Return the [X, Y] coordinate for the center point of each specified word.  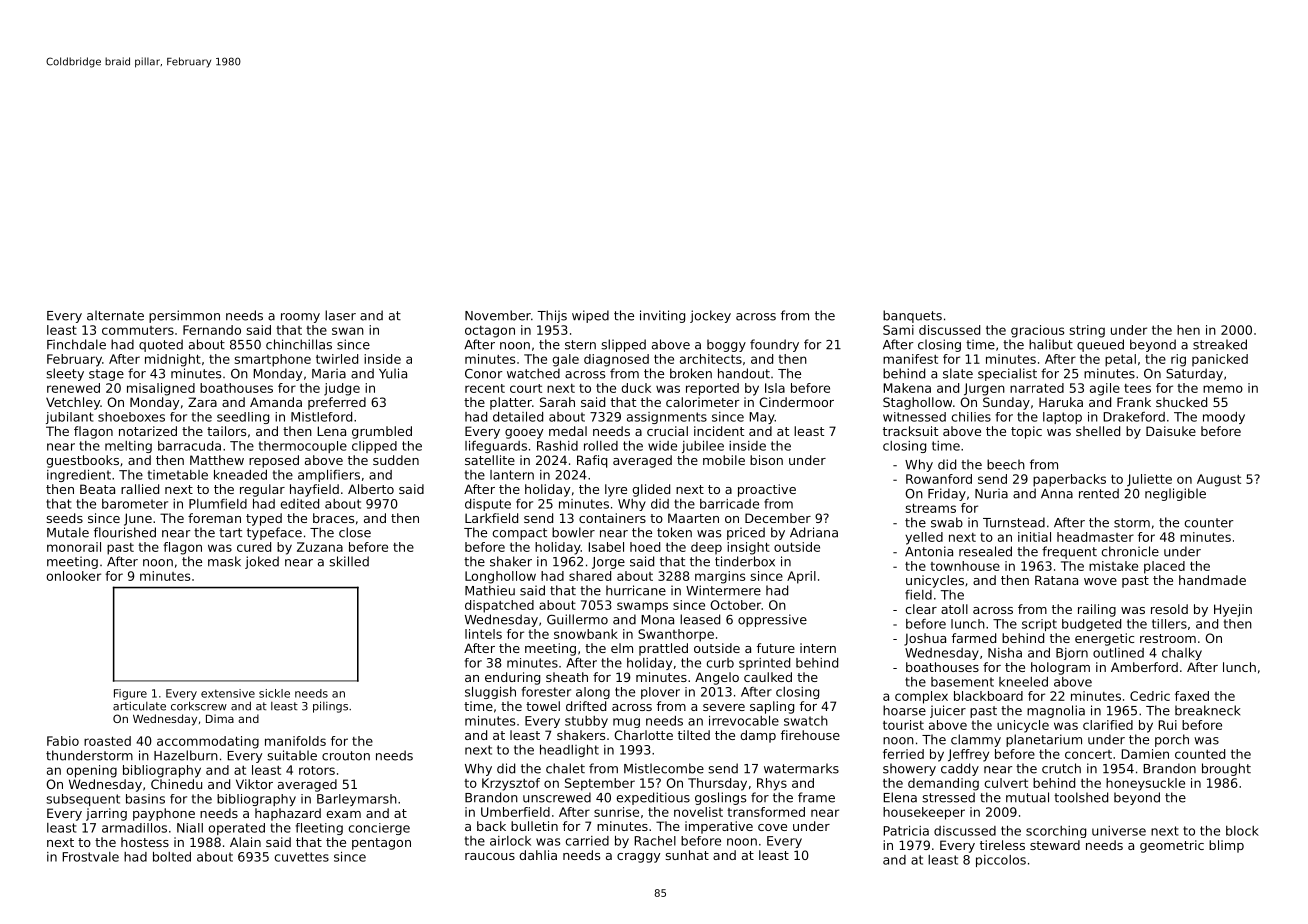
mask [224, 561]
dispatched [499, 606]
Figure [130, 694]
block [1242, 831]
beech [1006, 464]
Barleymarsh [357, 800]
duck [636, 388]
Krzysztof [511, 784]
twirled [337, 359]
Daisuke [1171, 431]
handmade [1212, 580]
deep [706, 548]
